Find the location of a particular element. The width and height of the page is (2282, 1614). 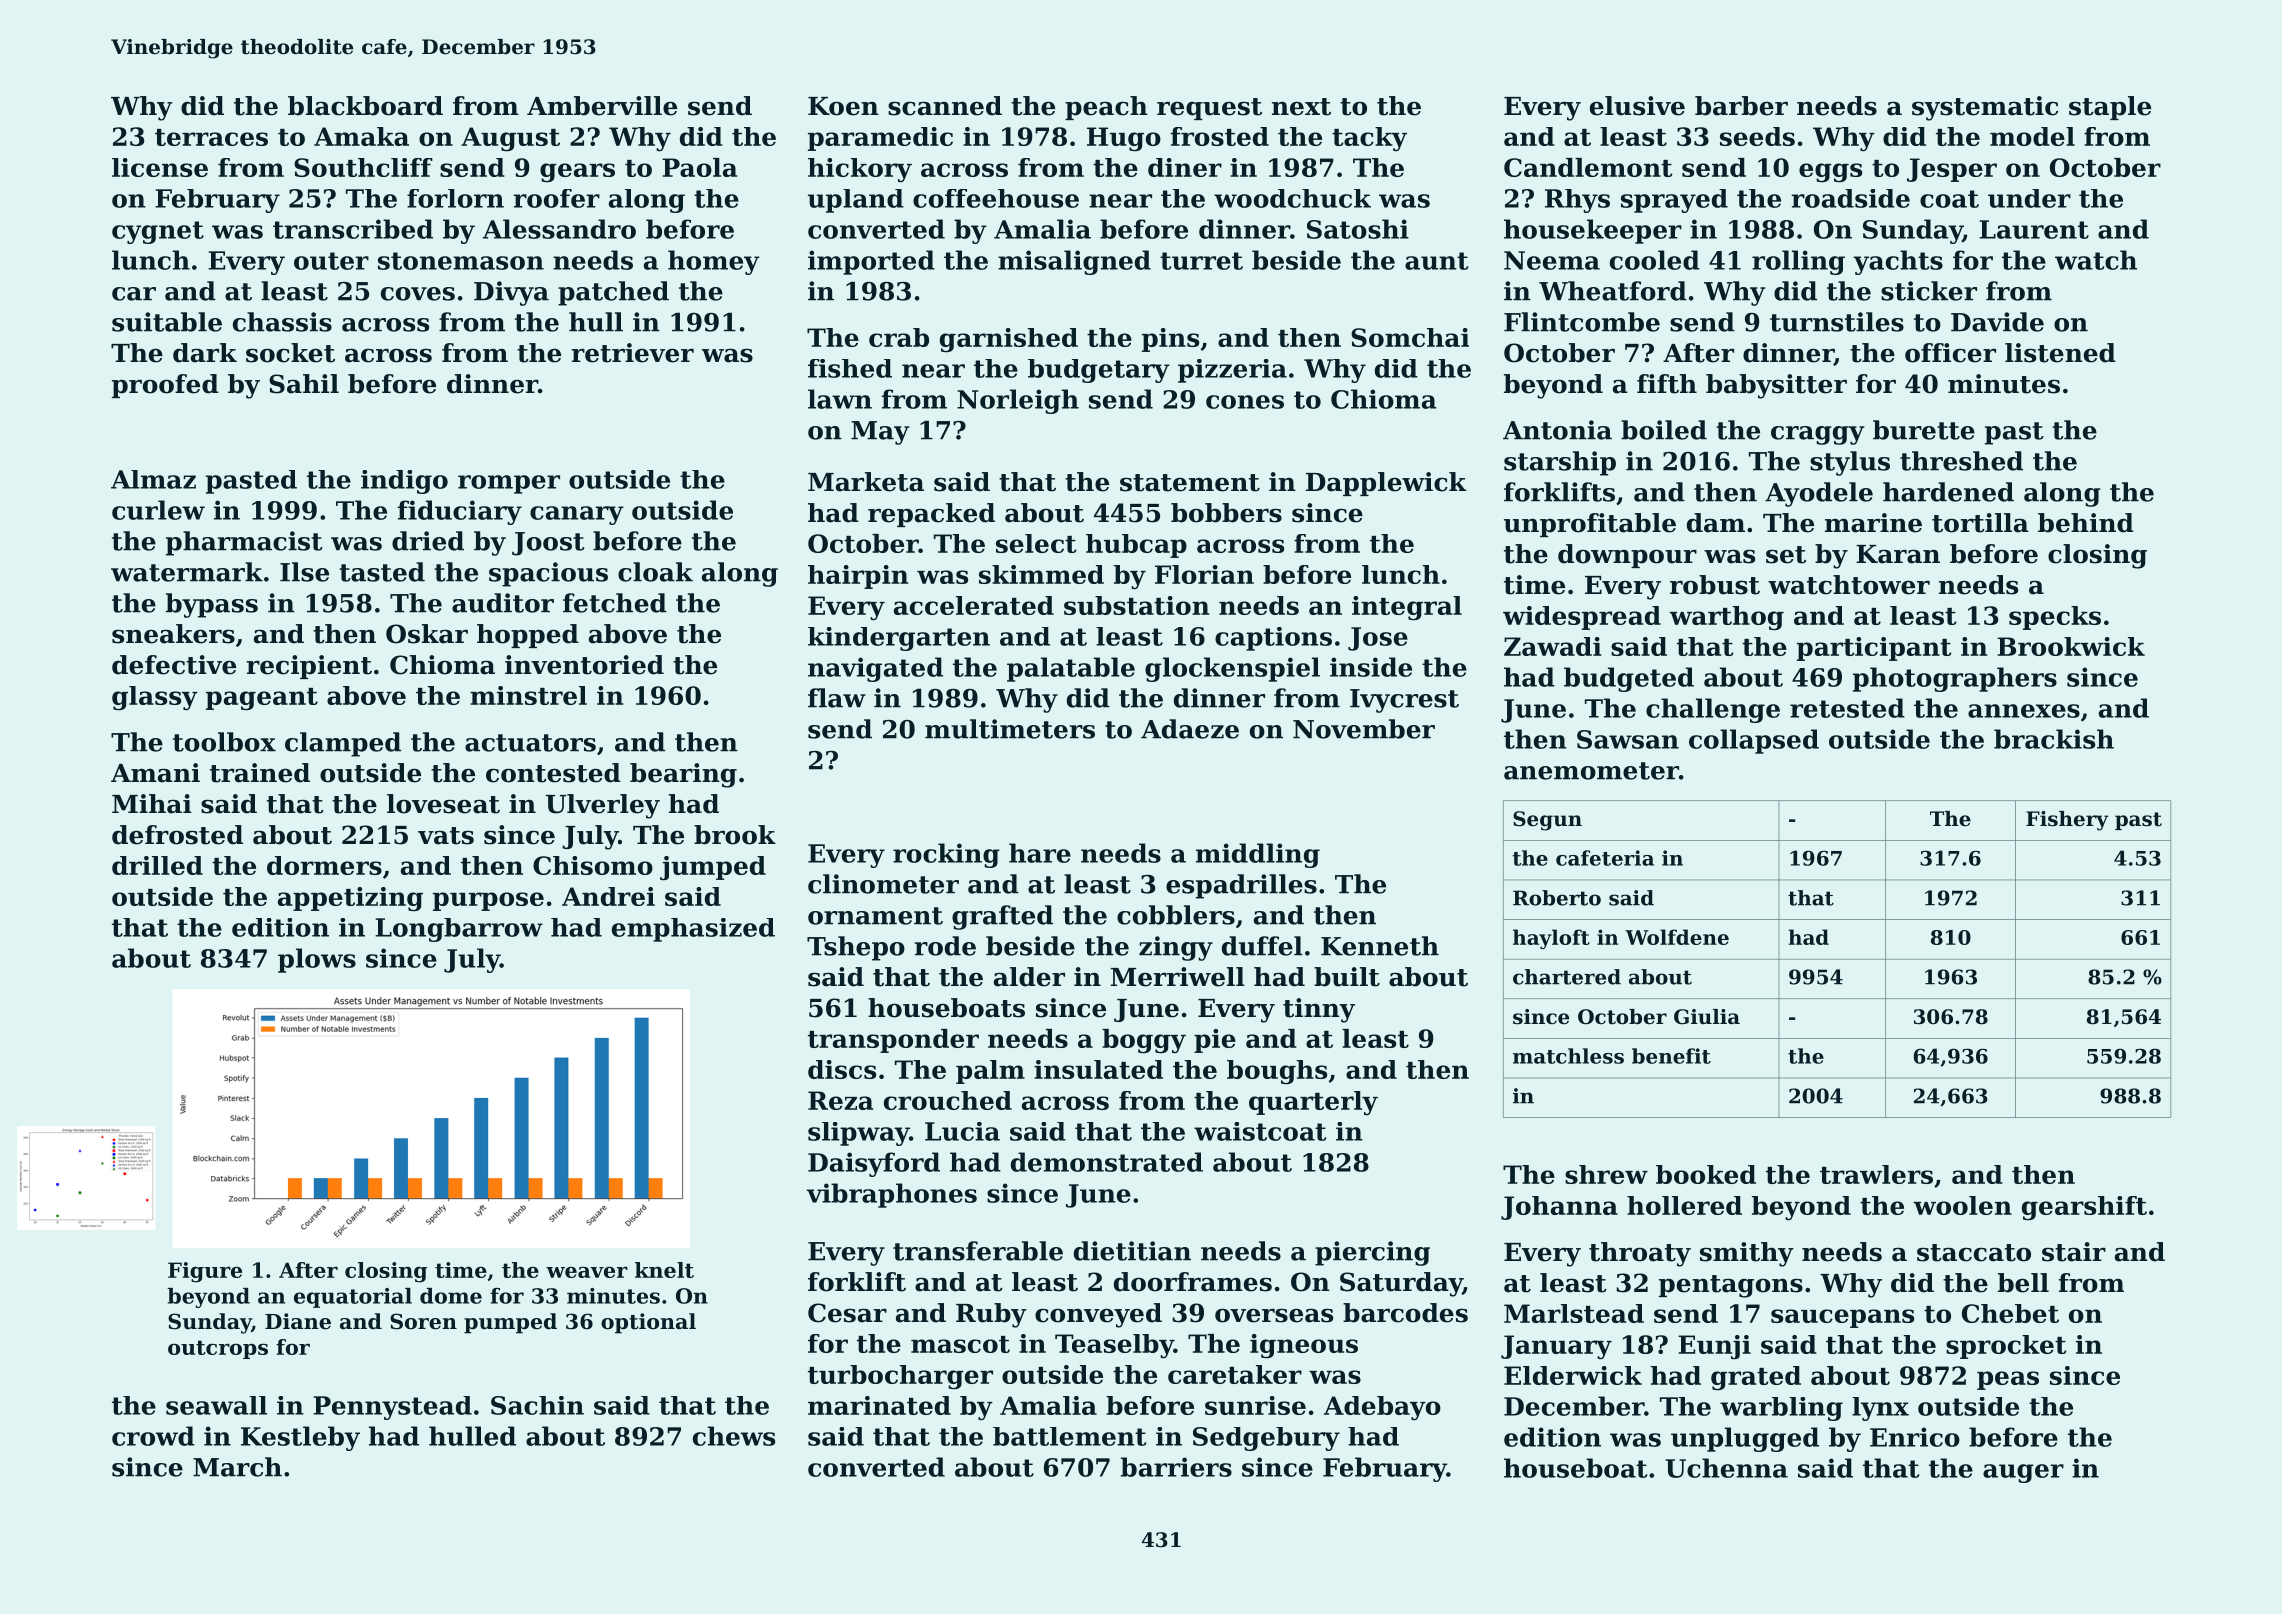

barber is located at coordinates (1741, 106).
